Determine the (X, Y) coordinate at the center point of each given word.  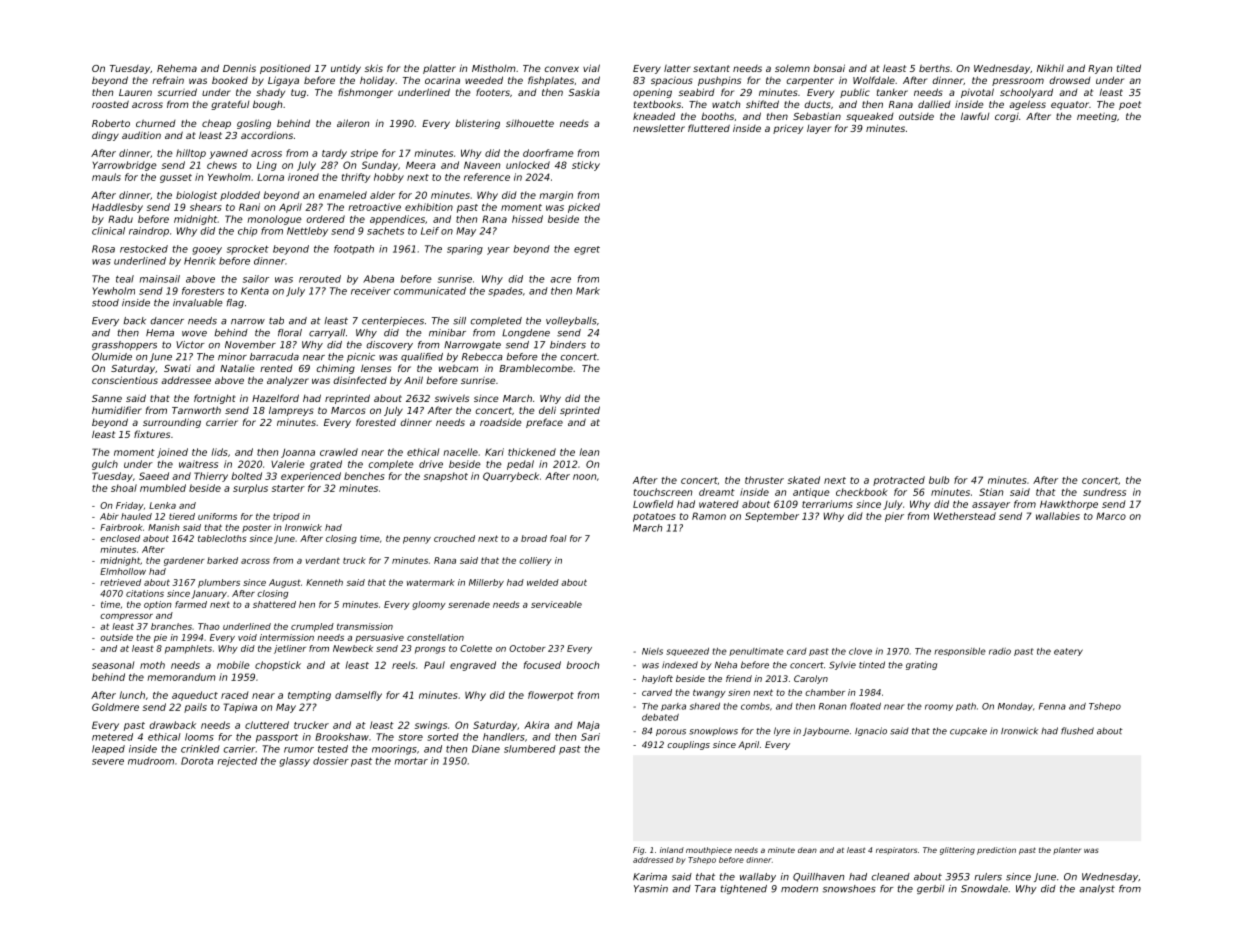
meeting (1097, 117)
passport (277, 738)
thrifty (356, 178)
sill (459, 321)
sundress (1104, 492)
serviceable (556, 604)
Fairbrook (121, 527)
